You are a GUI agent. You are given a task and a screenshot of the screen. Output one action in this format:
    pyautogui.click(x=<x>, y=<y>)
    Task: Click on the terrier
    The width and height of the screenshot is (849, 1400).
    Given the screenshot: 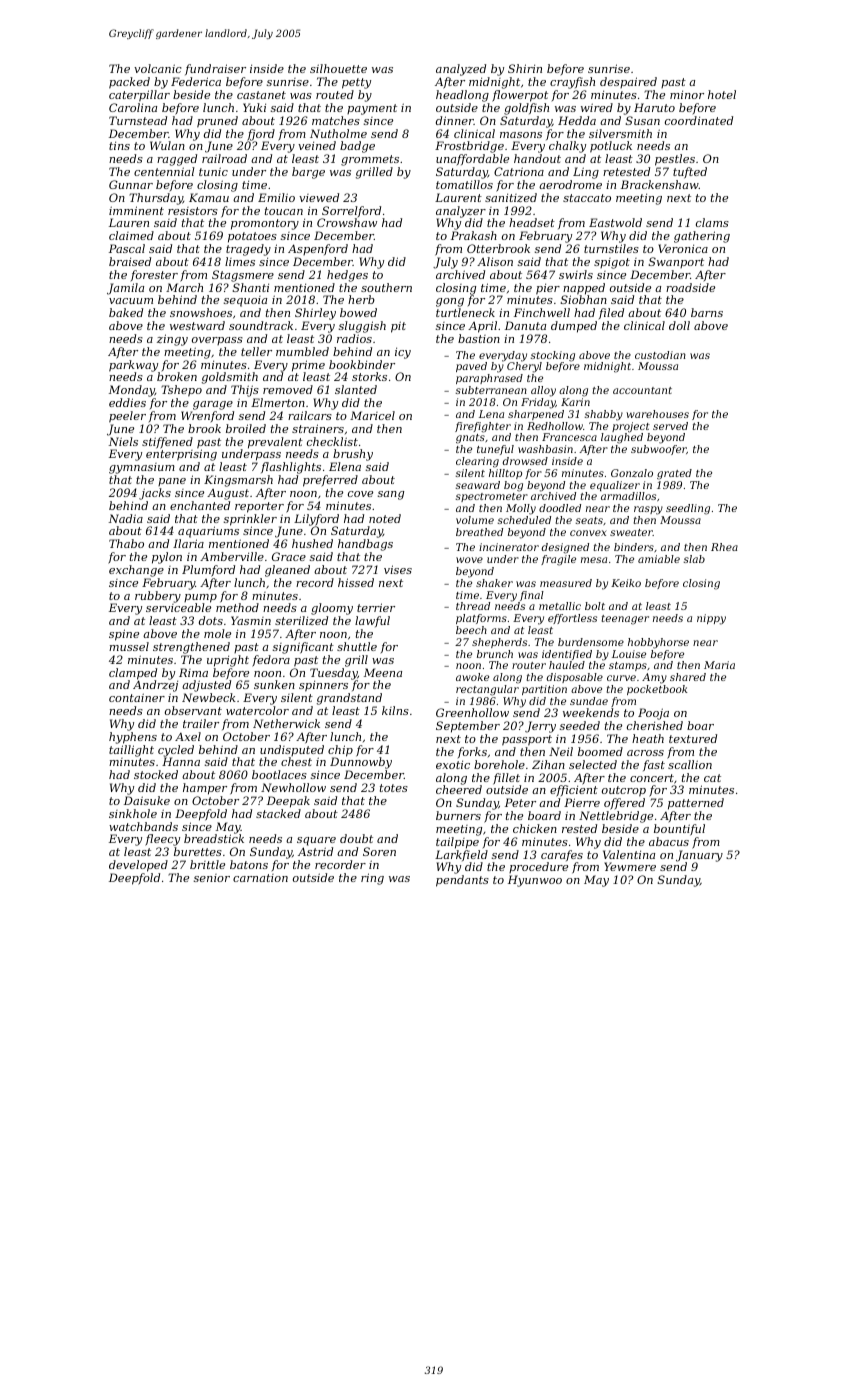 What is the action you would take?
    pyautogui.click(x=376, y=607)
